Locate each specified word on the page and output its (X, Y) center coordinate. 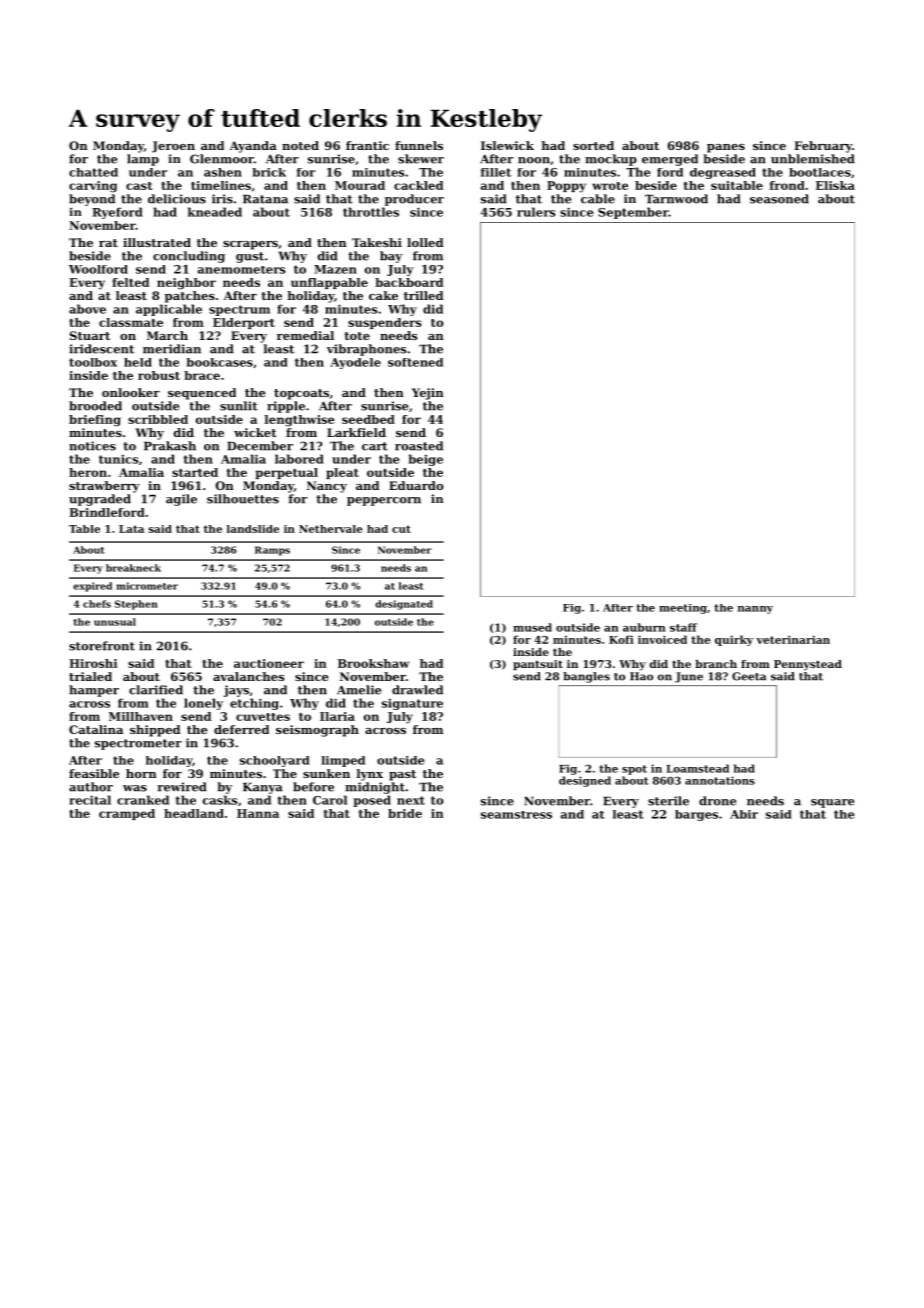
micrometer (147, 586)
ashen (223, 172)
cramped (127, 814)
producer (414, 200)
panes (726, 148)
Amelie (359, 690)
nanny (755, 610)
